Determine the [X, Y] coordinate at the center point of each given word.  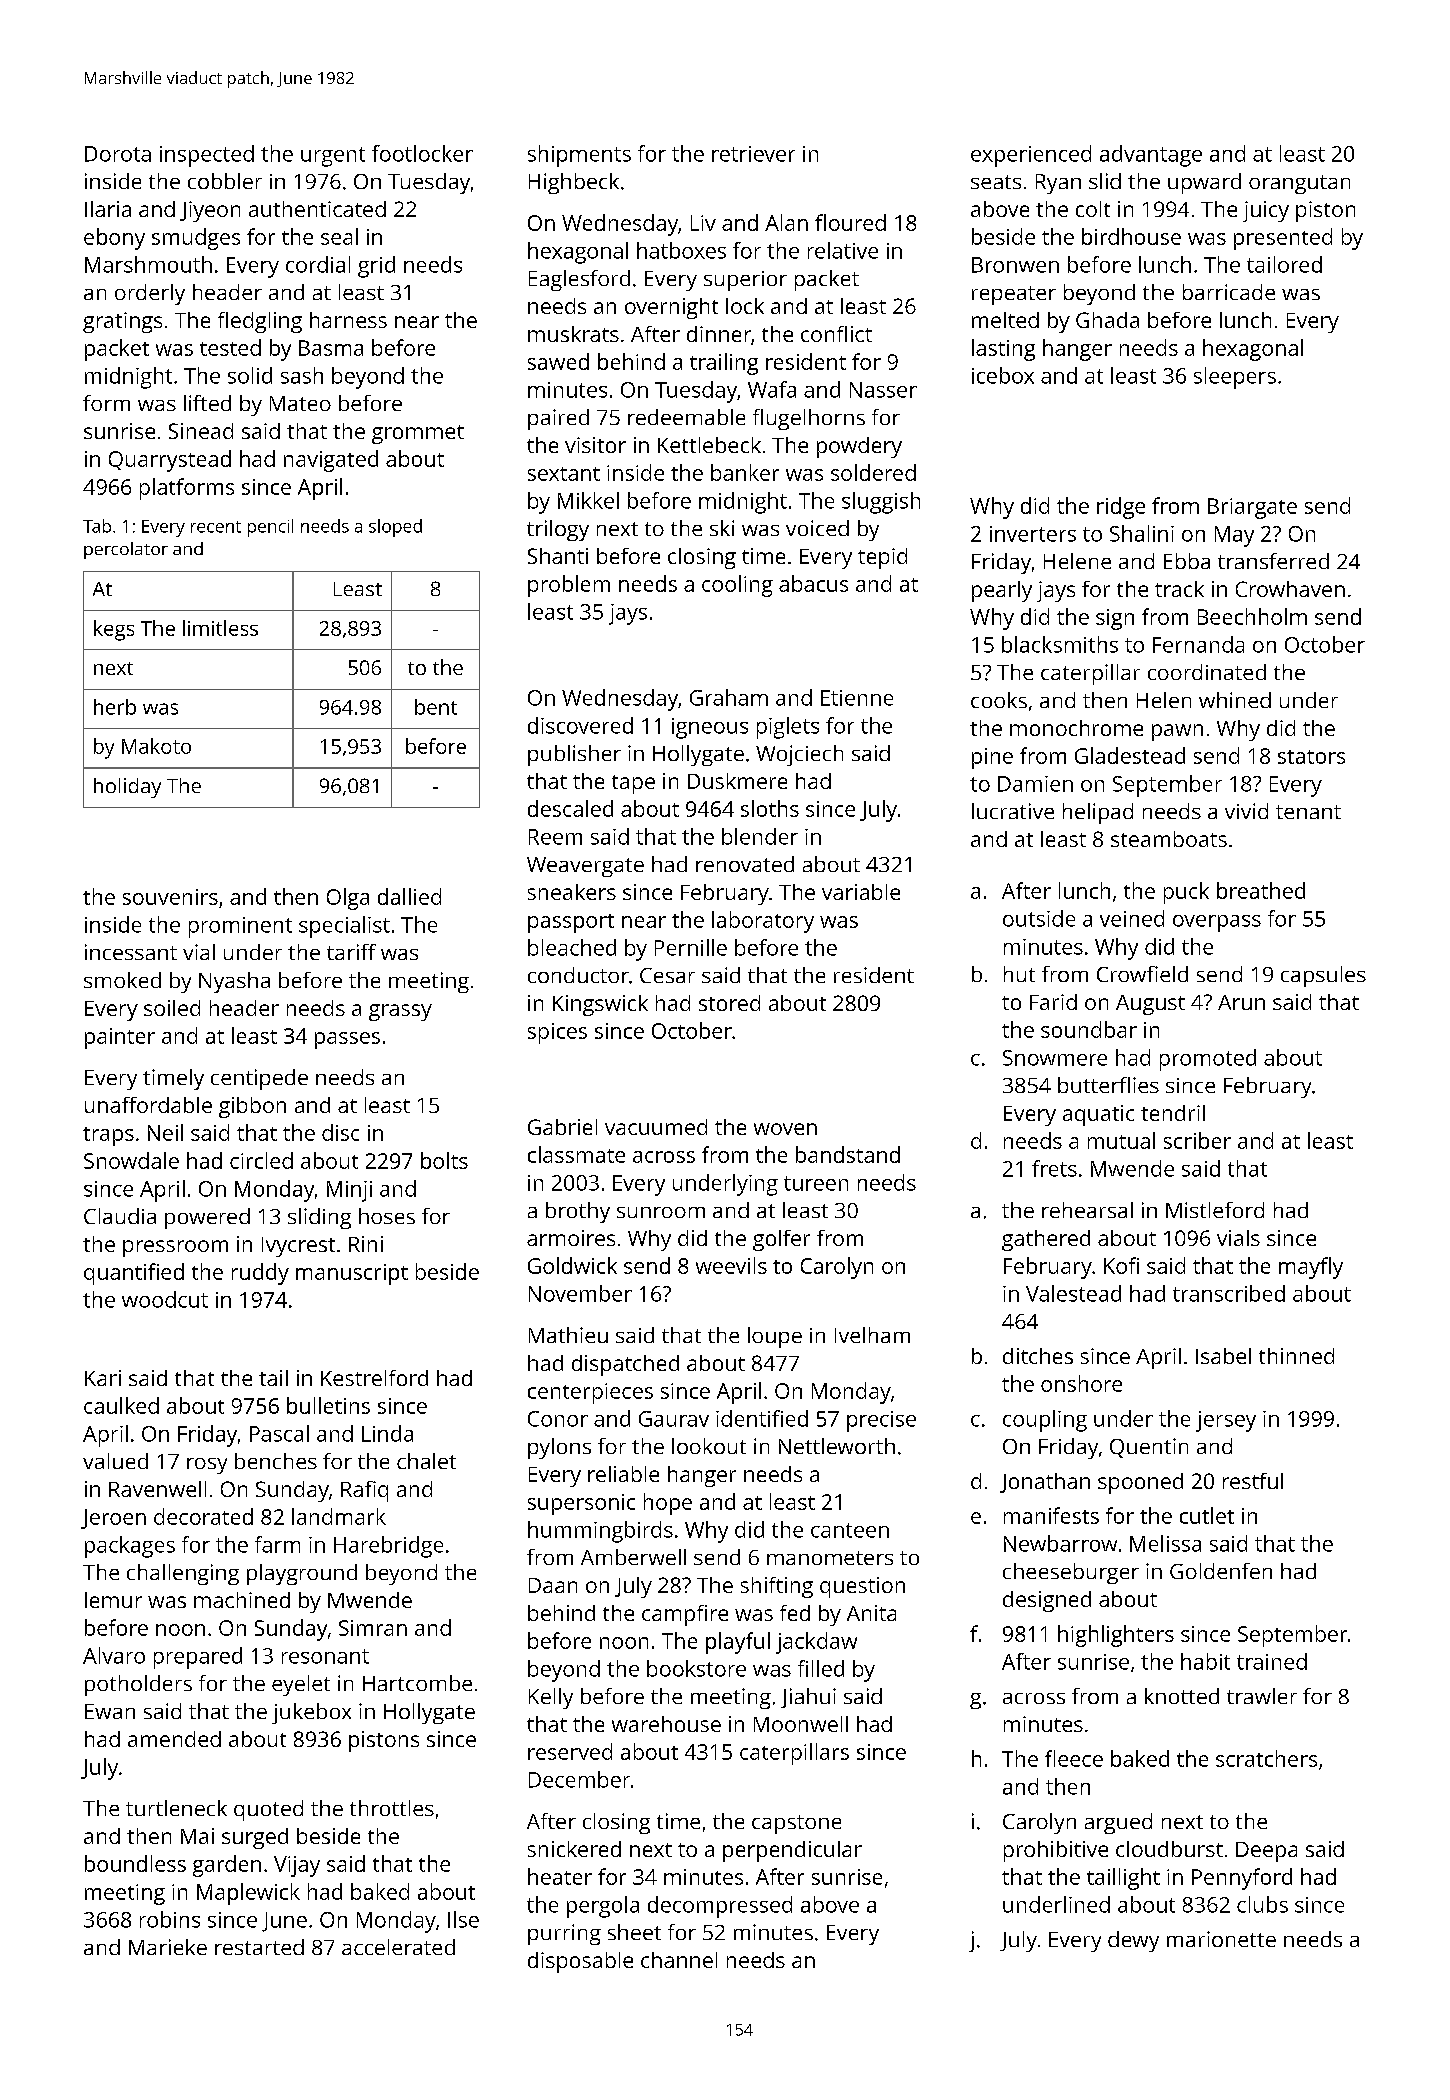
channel [679, 1960]
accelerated [398, 1947]
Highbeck [574, 183]
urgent [333, 157]
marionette [1221, 1939]
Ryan [1058, 184]
